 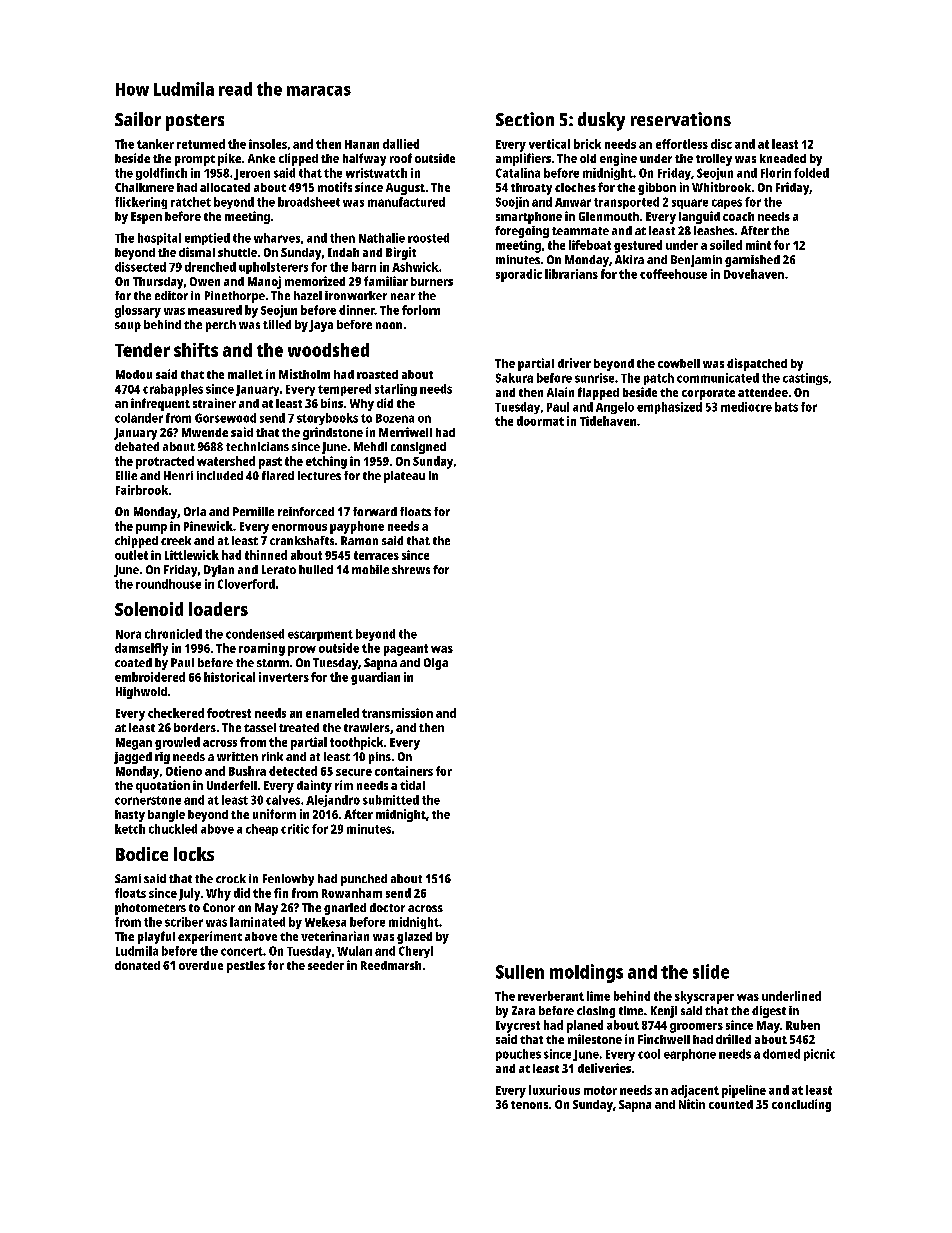 I want to click on Sailor, so click(x=138, y=119).
